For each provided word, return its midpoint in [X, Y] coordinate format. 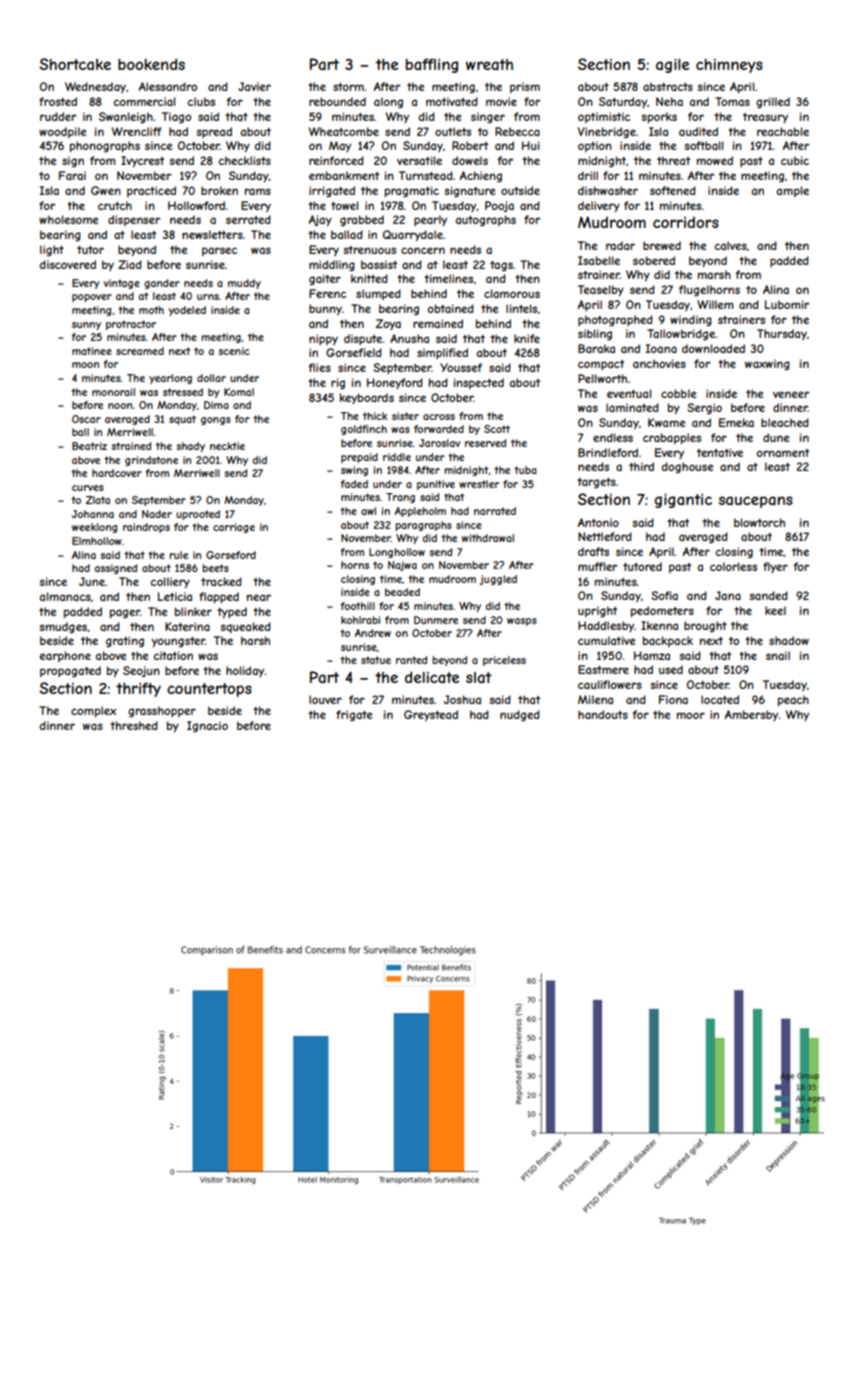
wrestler [479, 484]
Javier [254, 86]
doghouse [687, 467]
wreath [489, 64]
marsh [714, 274]
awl [368, 511]
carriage [234, 528]
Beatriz [89, 446]
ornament [783, 453]
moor [691, 715]
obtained [451, 308]
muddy [244, 284]
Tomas [732, 101]
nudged [520, 715]
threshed [134, 725]
